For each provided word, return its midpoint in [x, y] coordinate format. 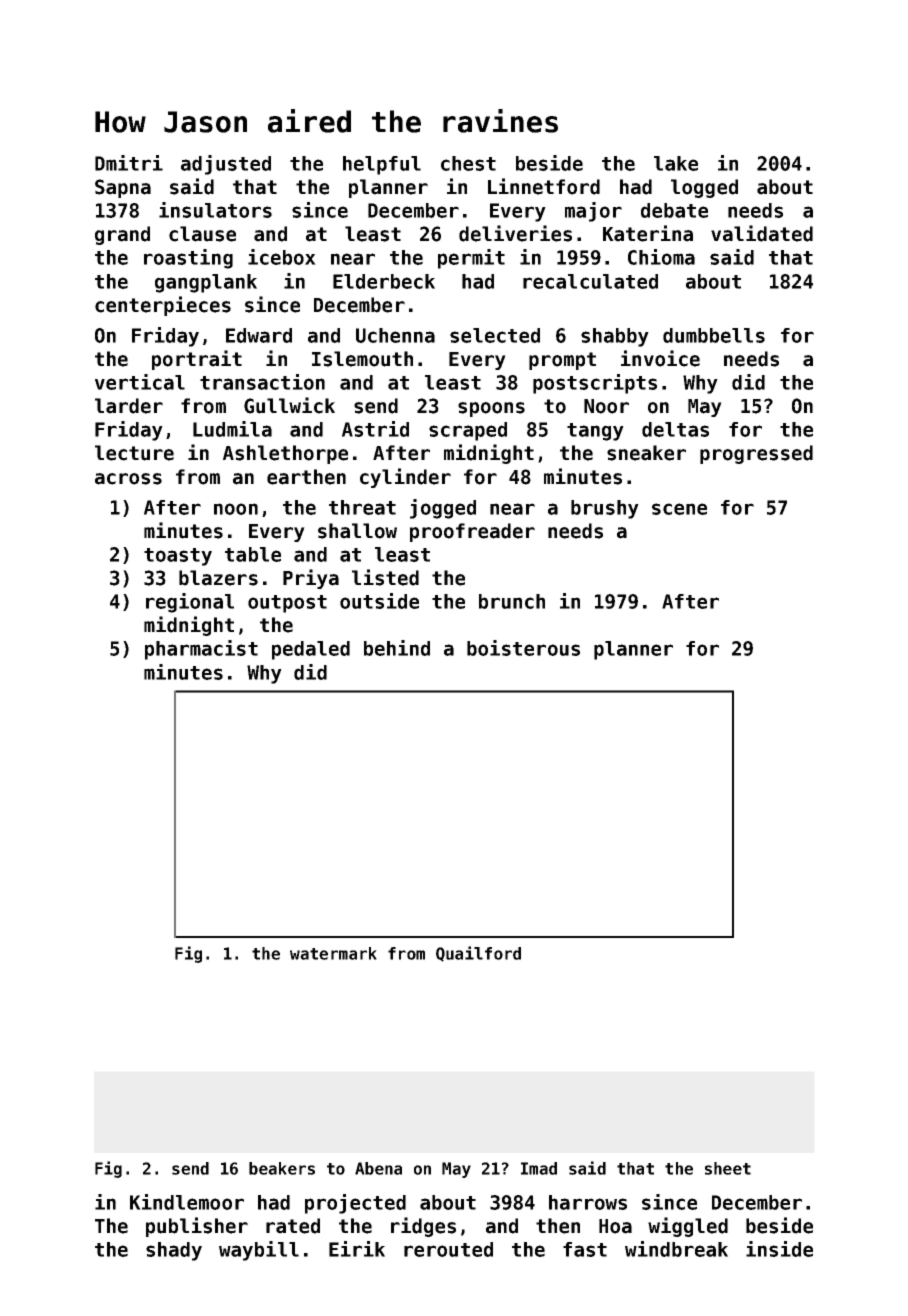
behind [397, 648]
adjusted [226, 165]
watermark [333, 953]
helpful [382, 165]
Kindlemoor [187, 1202]
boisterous [523, 648]
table [253, 554]
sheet [728, 1168]
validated [762, 233]
